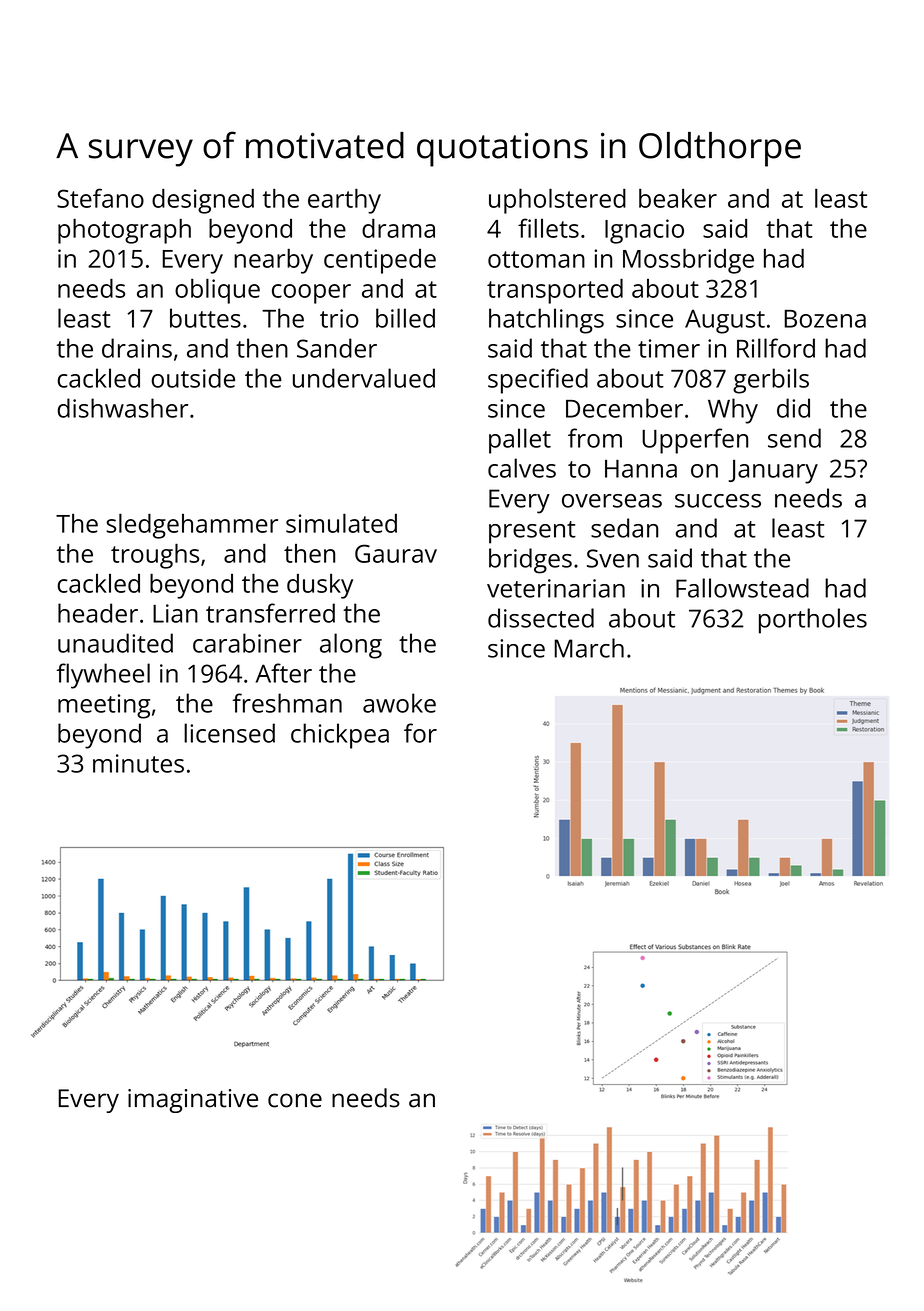 This page has height=1311, width=924. Describe the element at coordinates (193, 1101) in the page. I see `imaginative` at that location.
